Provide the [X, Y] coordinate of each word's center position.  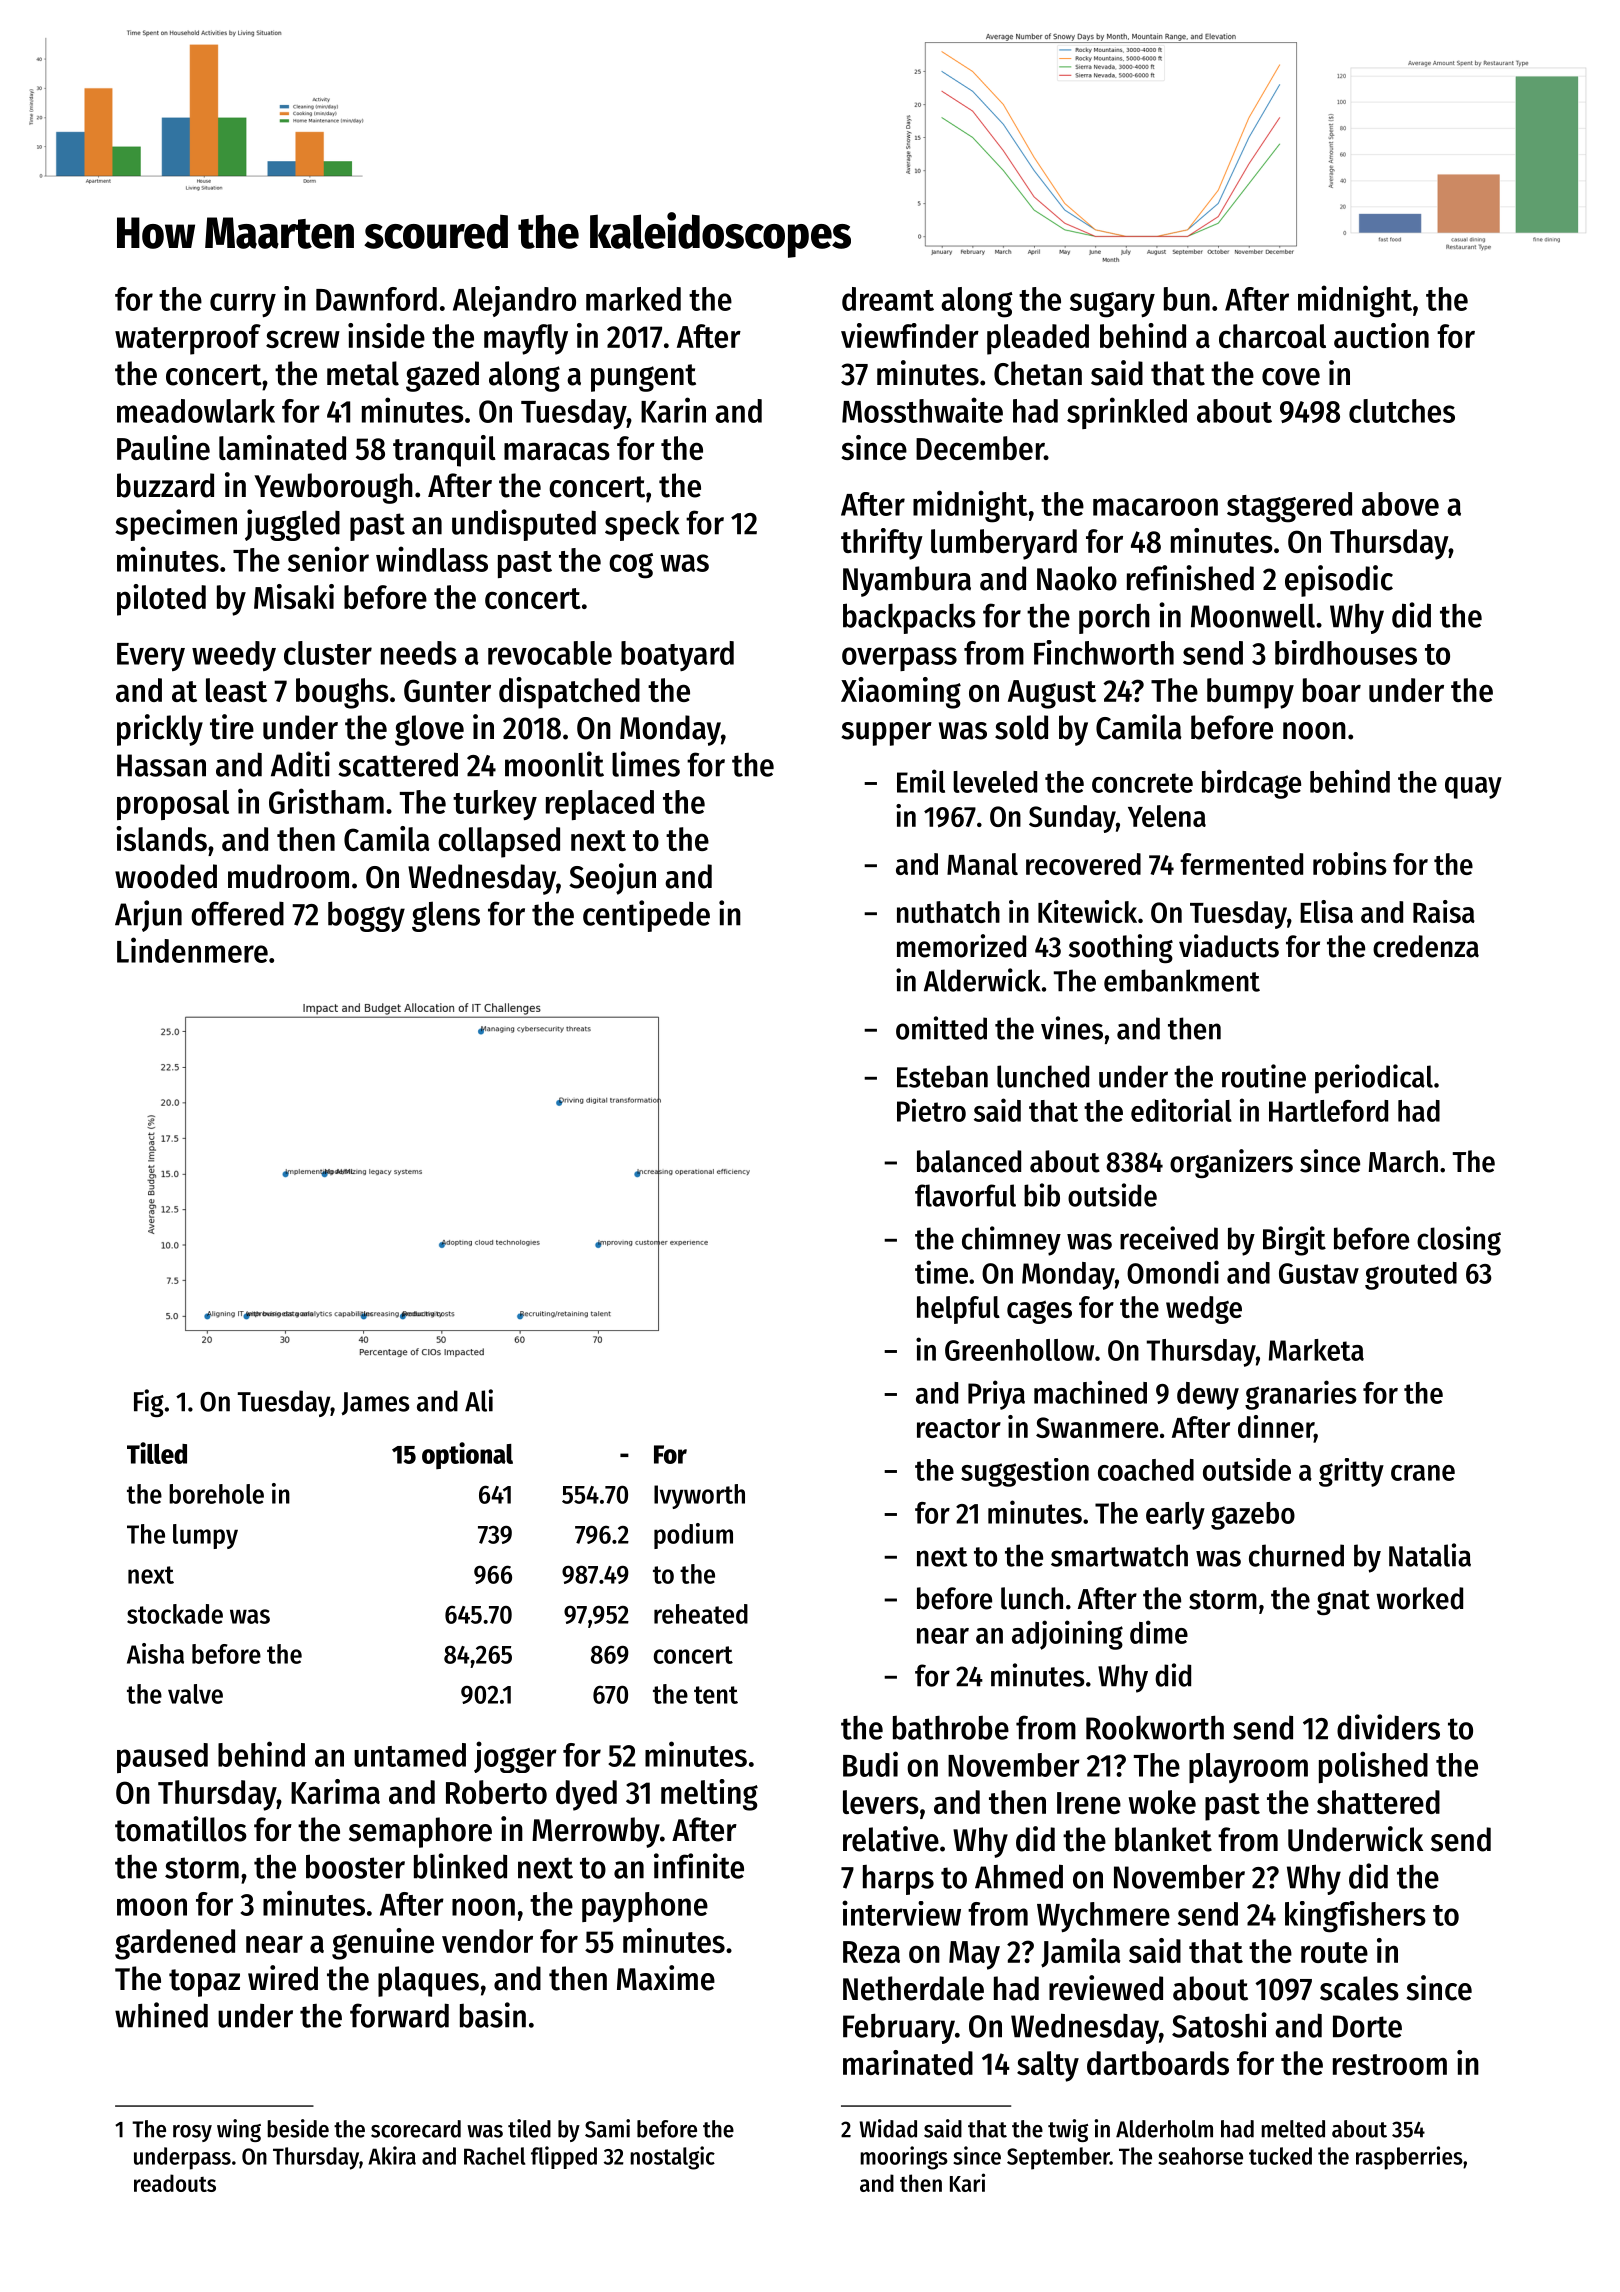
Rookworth [1155, 1727]
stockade [175, 1614]
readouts [175, 2183]
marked [633, 299]
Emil [921, 781]
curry [243, 305]
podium [693, 1536]
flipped [564, 2157]
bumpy [1250, 693]
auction [1381, 335]
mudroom [288, 876]
